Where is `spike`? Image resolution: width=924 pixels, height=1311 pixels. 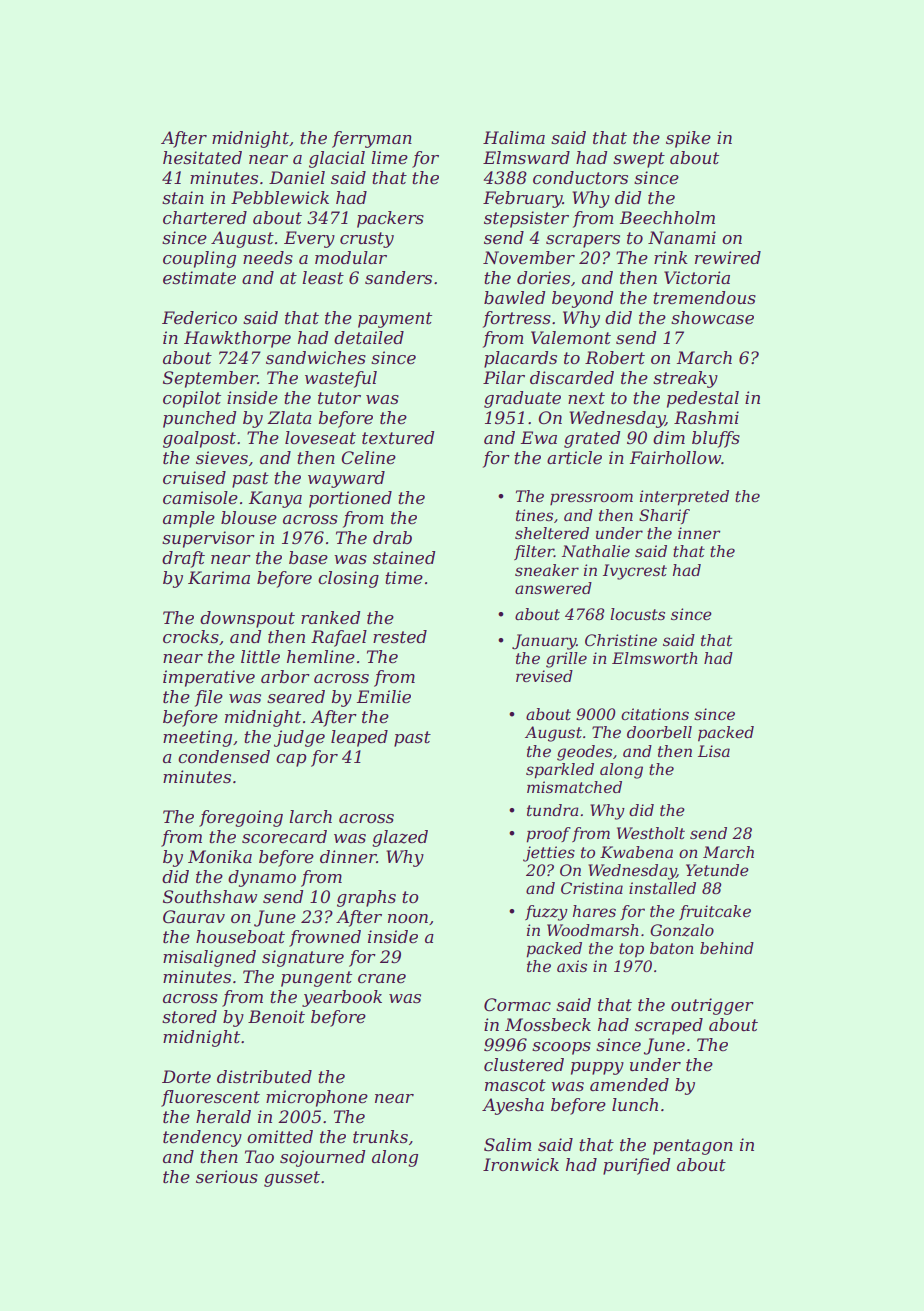 spike is located at coordinates (688, 139).
